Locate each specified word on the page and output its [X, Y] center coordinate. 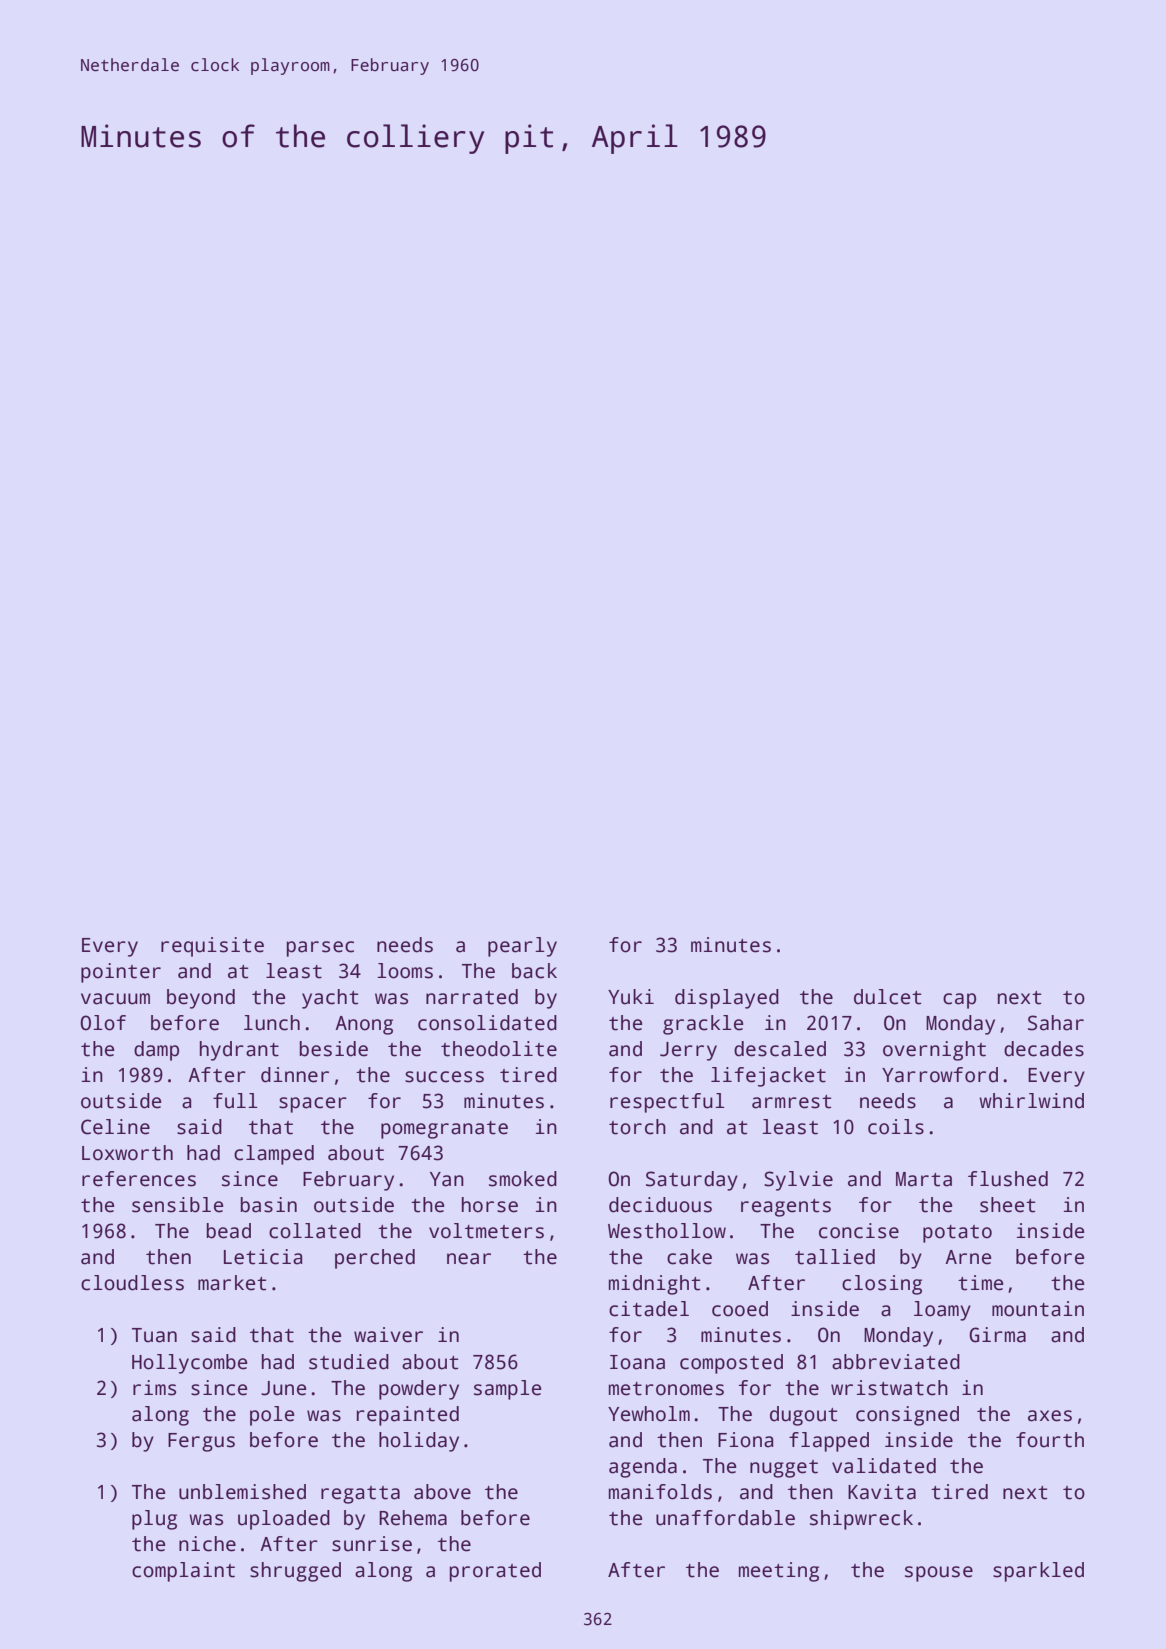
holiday [419, 1442]
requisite [212, 947]
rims [154, 1388]
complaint [183, 1572]
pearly [522, 947]
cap [959, 1001]
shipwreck [861, 1520]
